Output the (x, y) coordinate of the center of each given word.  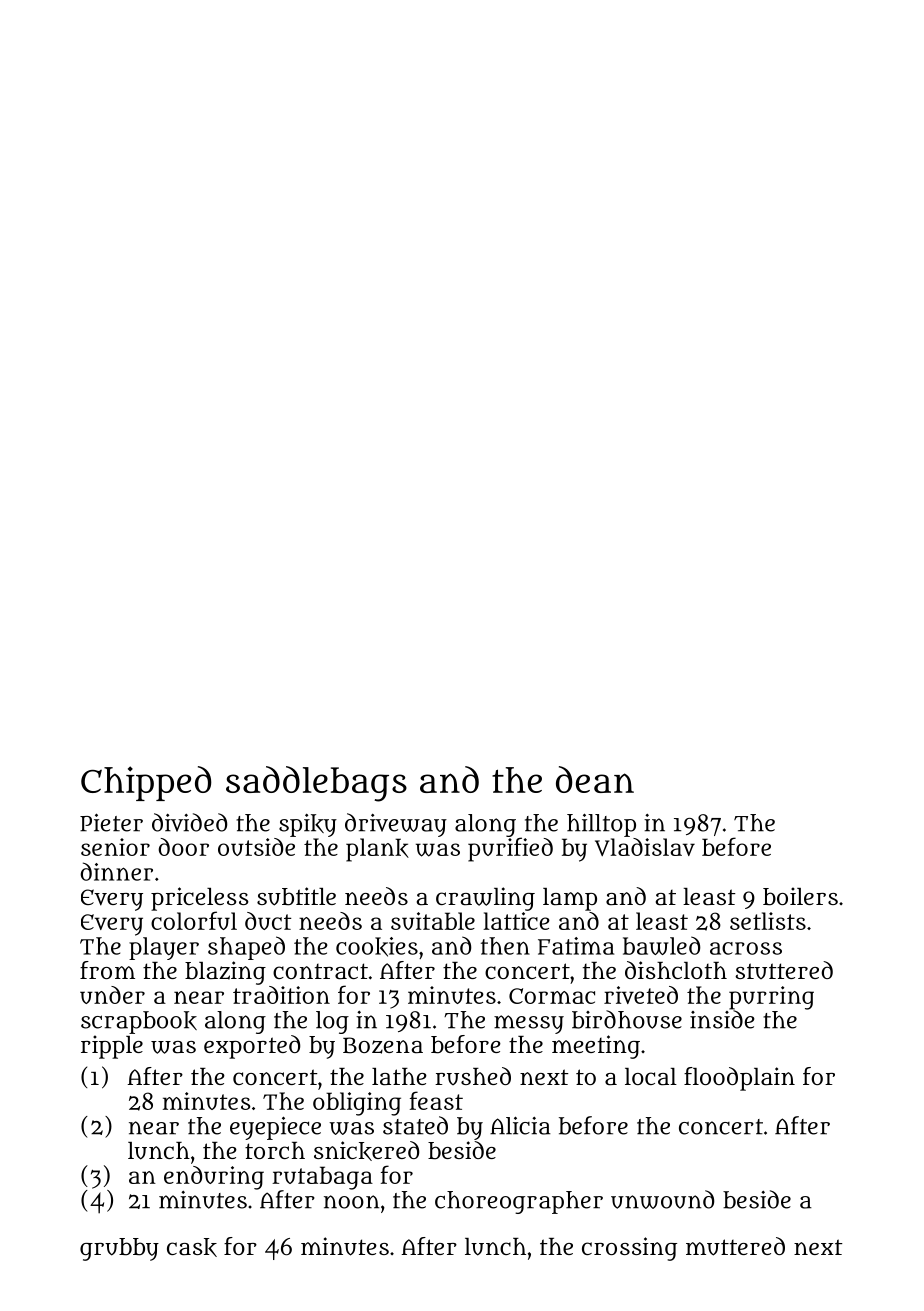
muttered (735, 1246)
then (505, 946)
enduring (214, 1178)
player (164, 948)
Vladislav (645, 847)
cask (192, 1247)
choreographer (519, 1202)
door (183, 847)
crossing (629, 1249)
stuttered (784, 970)
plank (377, 850)
